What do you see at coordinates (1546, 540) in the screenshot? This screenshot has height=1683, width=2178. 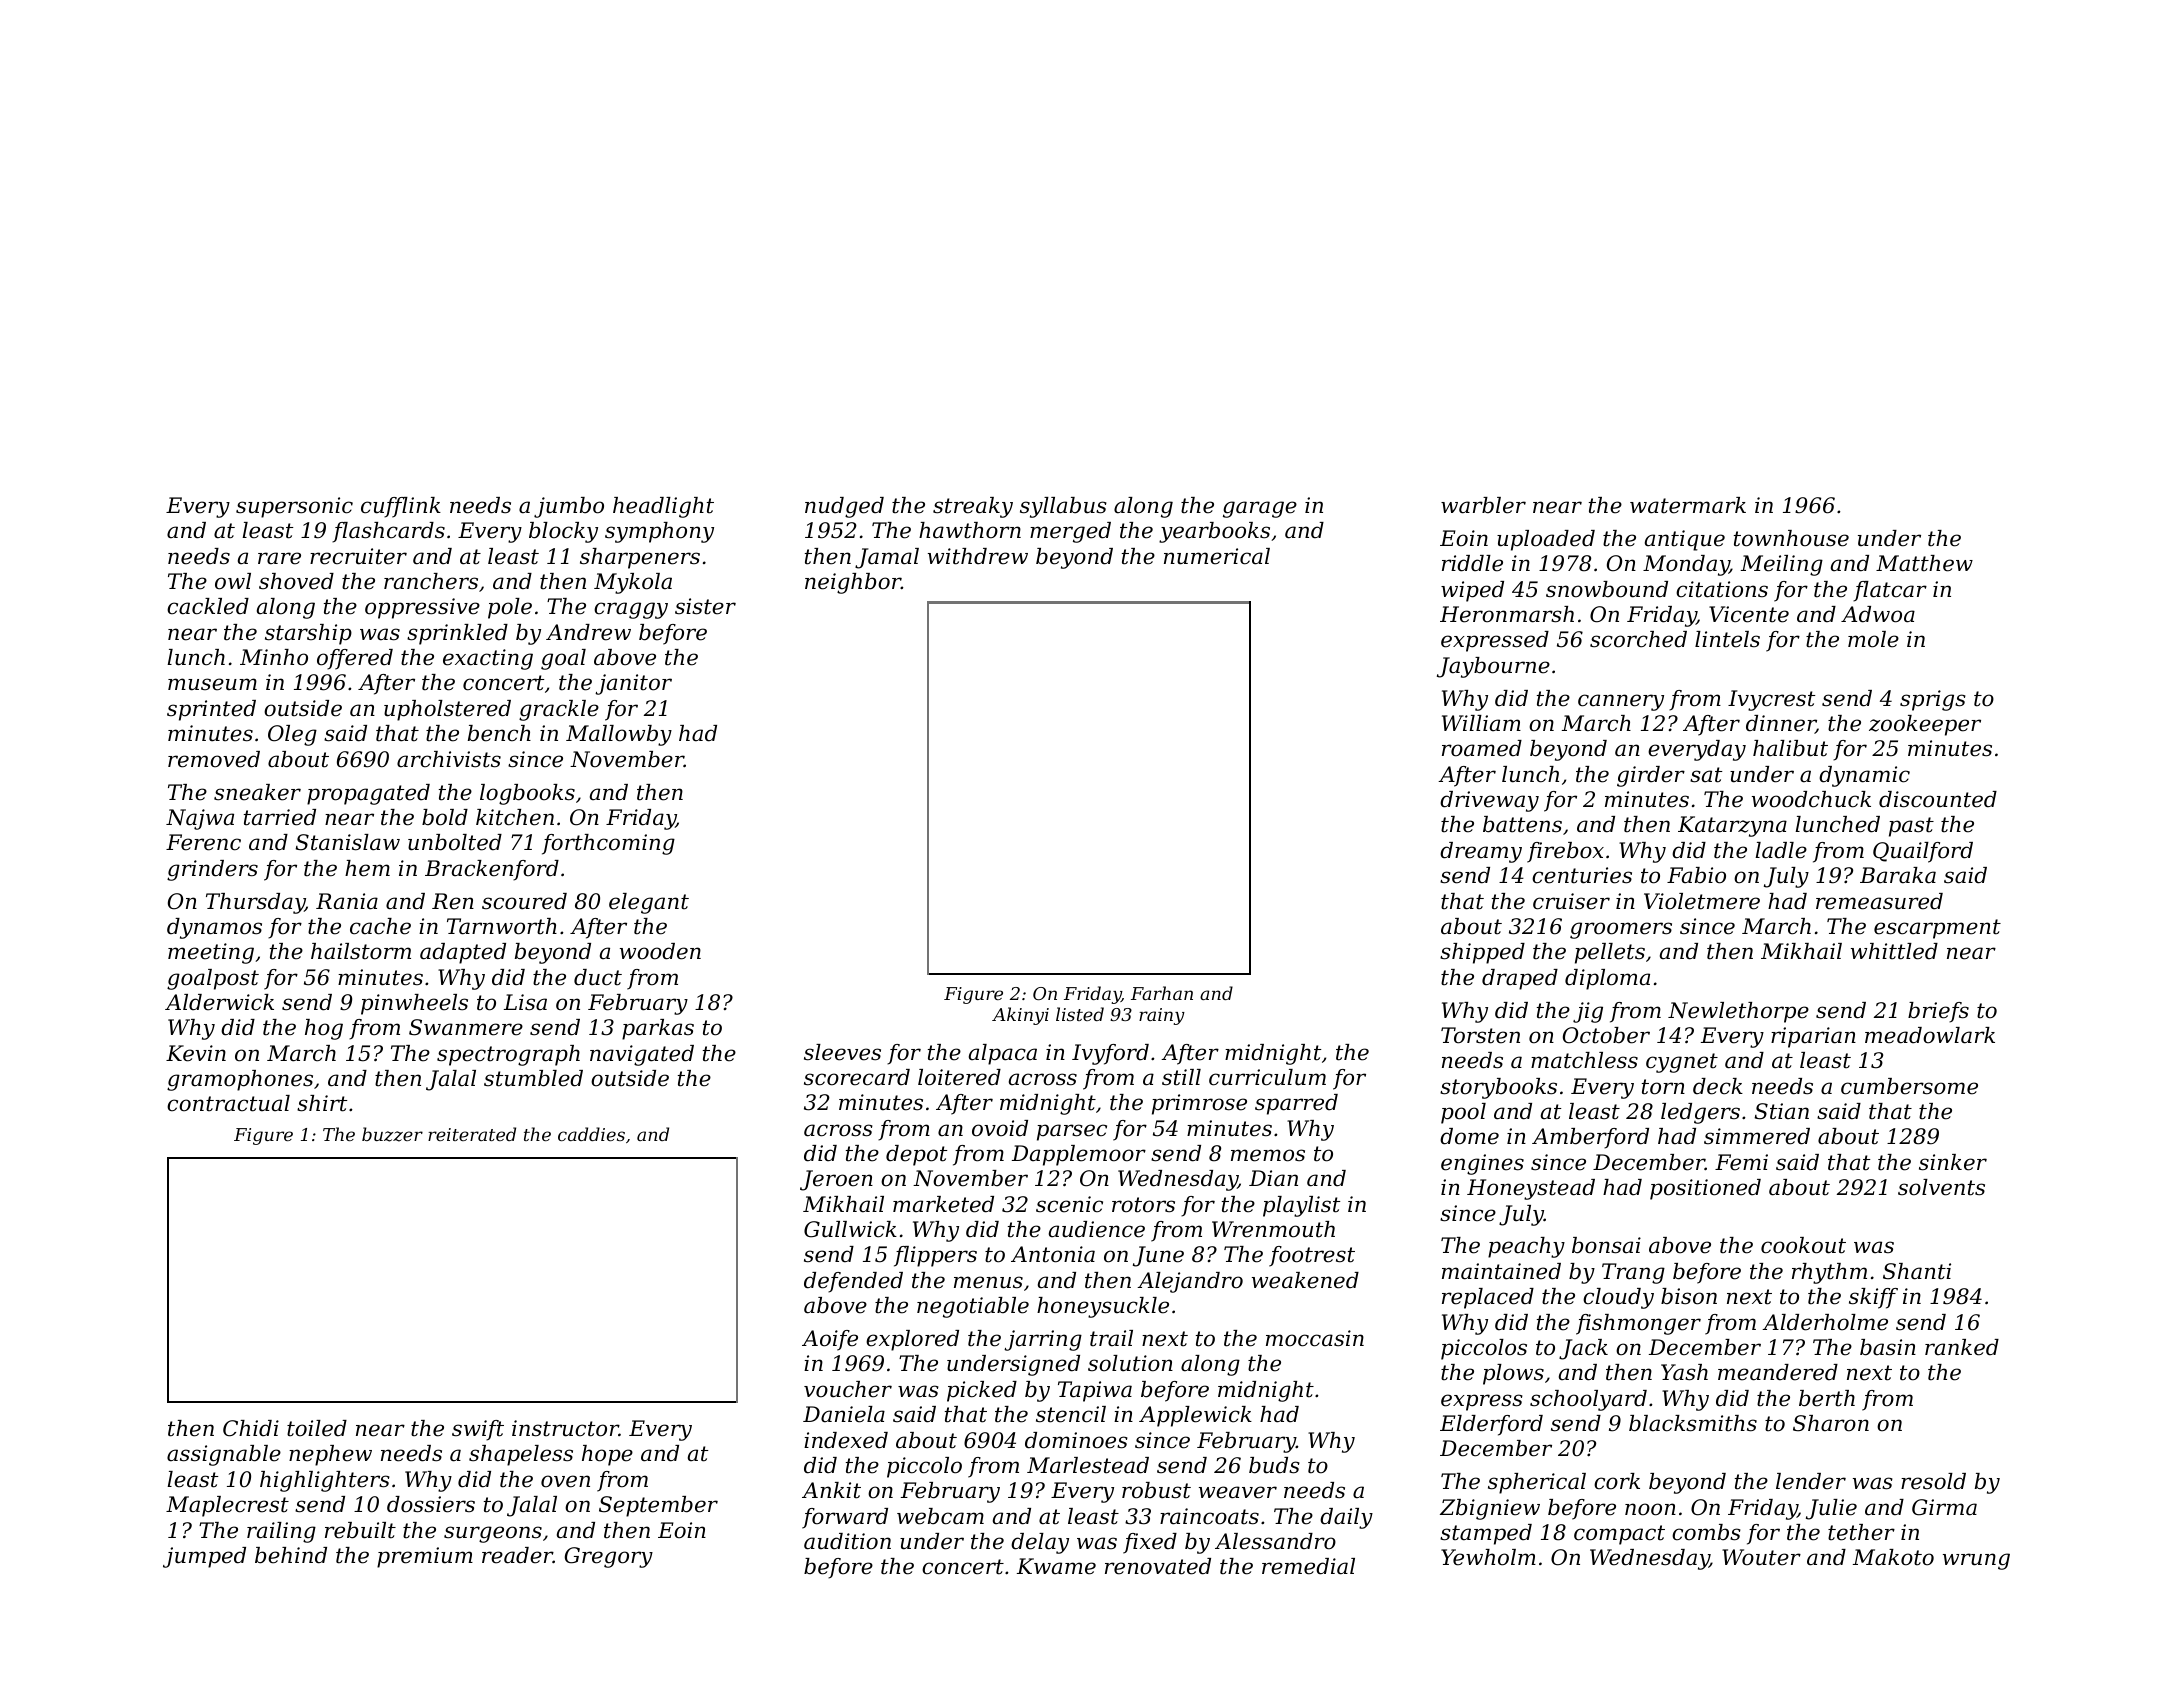 I see `uploaded` at bounding box center [1546, 540].
